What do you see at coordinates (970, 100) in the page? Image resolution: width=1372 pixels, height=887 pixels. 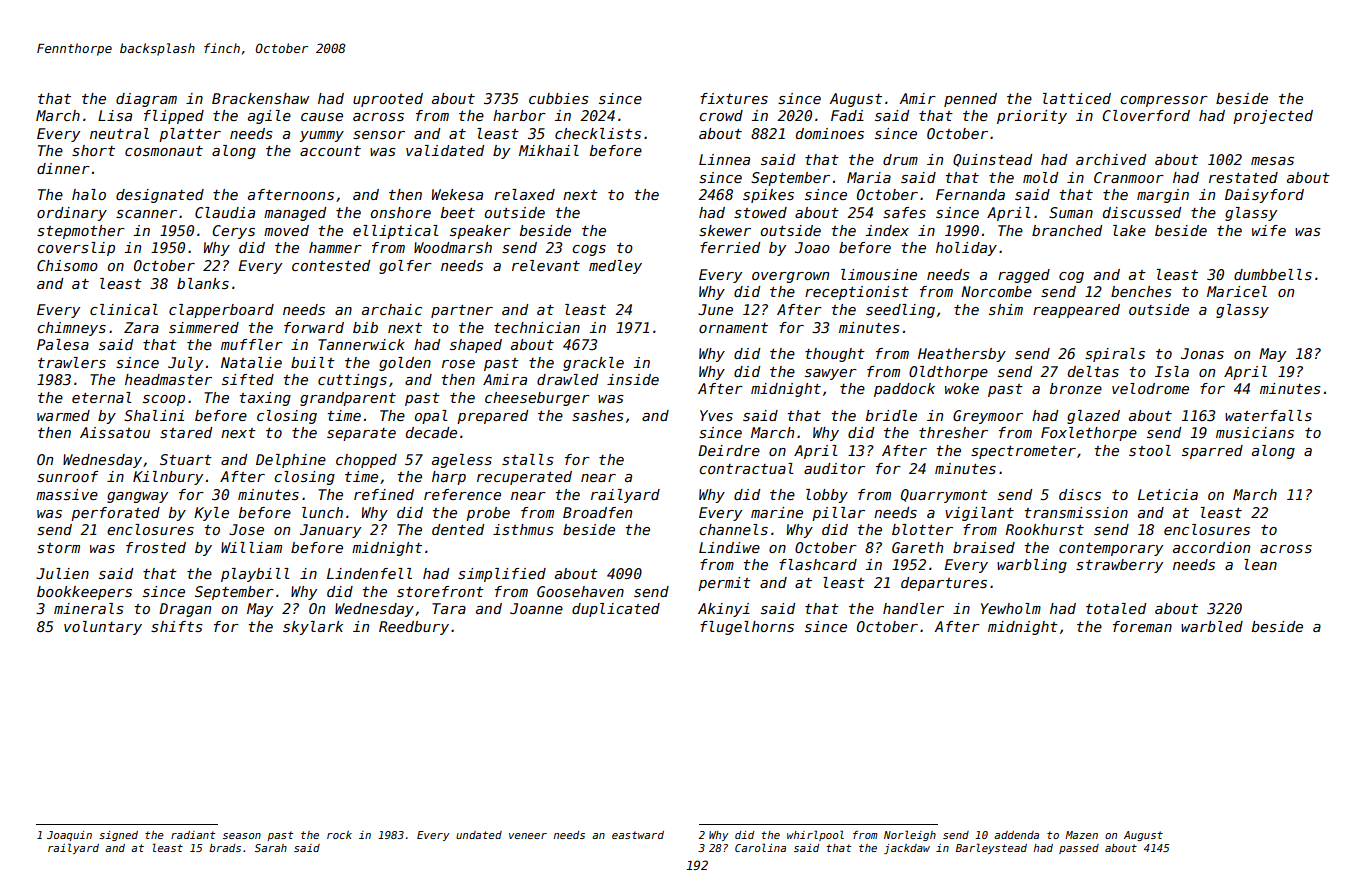 I see `penned` at bounding box center [970, 100].
